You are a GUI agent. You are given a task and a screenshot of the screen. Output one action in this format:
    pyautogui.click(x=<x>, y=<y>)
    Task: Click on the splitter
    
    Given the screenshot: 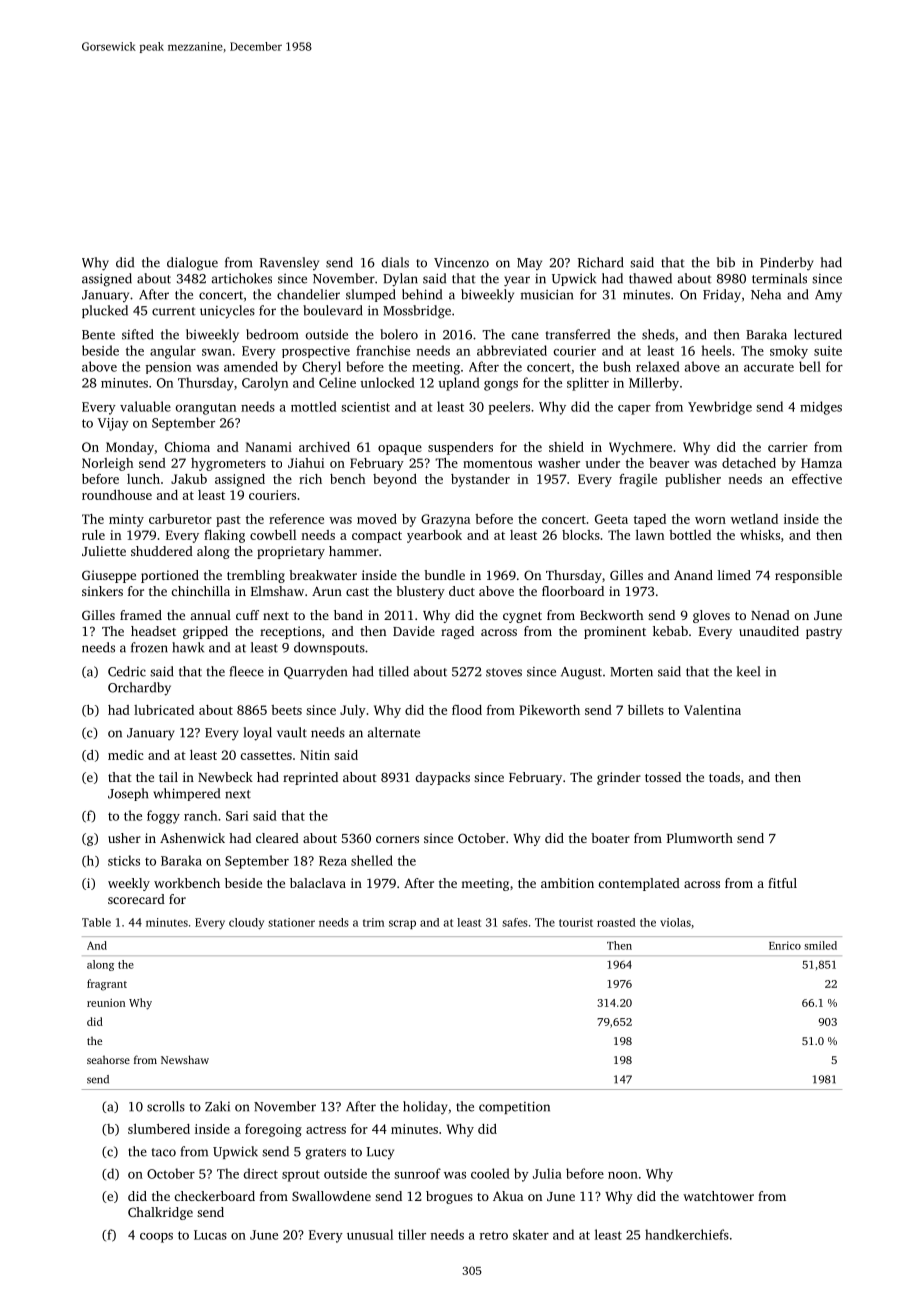 What is the action you would take?
    pyautogui.click(x=588, y=384)
